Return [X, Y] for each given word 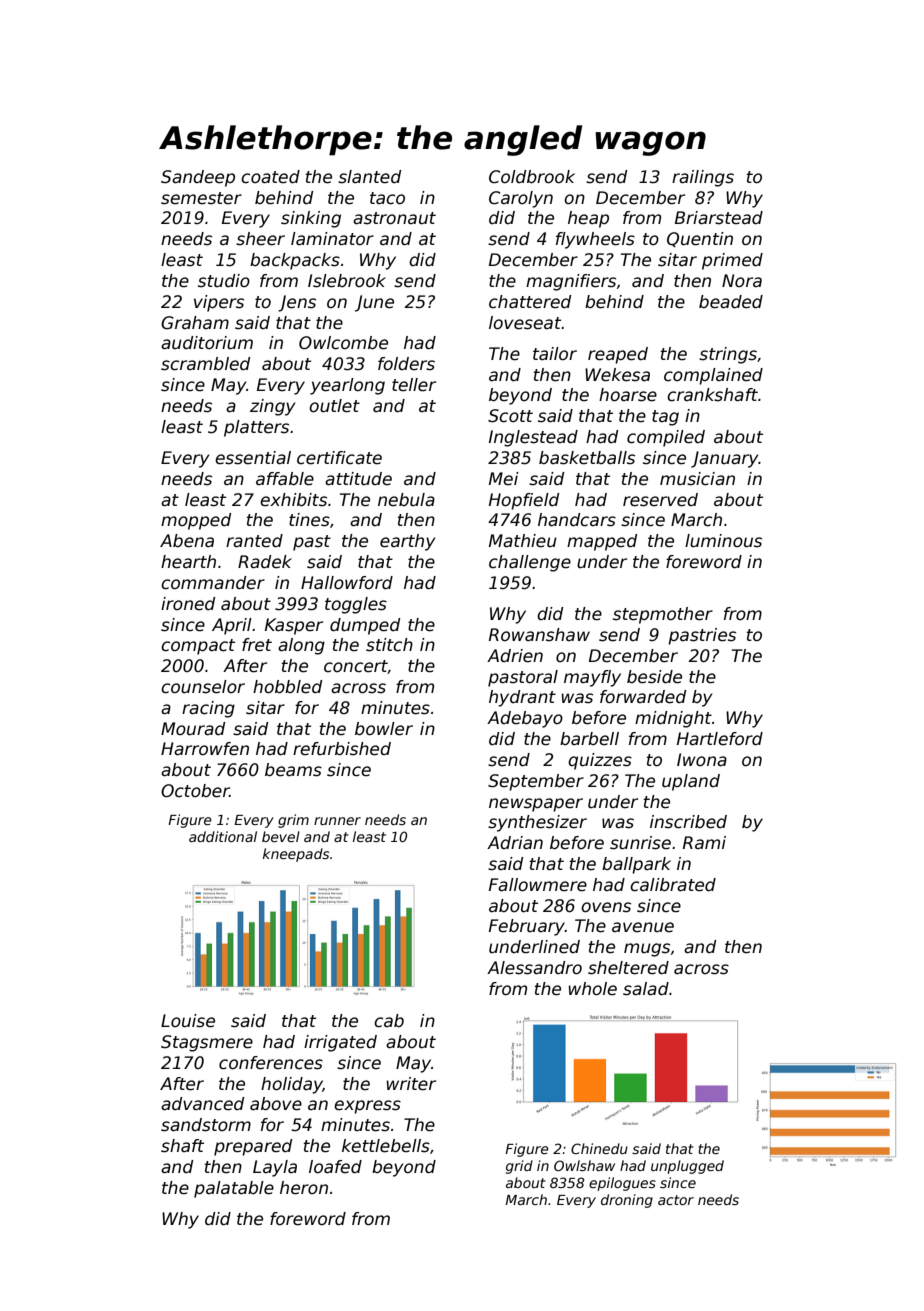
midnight [673, 719]
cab [389, 1021]
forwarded [643, 697]
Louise [188, 1021]
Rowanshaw [539, 635]
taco [387, 198]
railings [703, 178]
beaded [731, 302]
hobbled [287, 687]
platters [256, 428]
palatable [234, 1189]
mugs [647, 950]
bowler [384, 729]
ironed [188, 604]
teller [414, 385]
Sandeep [198, 178]
